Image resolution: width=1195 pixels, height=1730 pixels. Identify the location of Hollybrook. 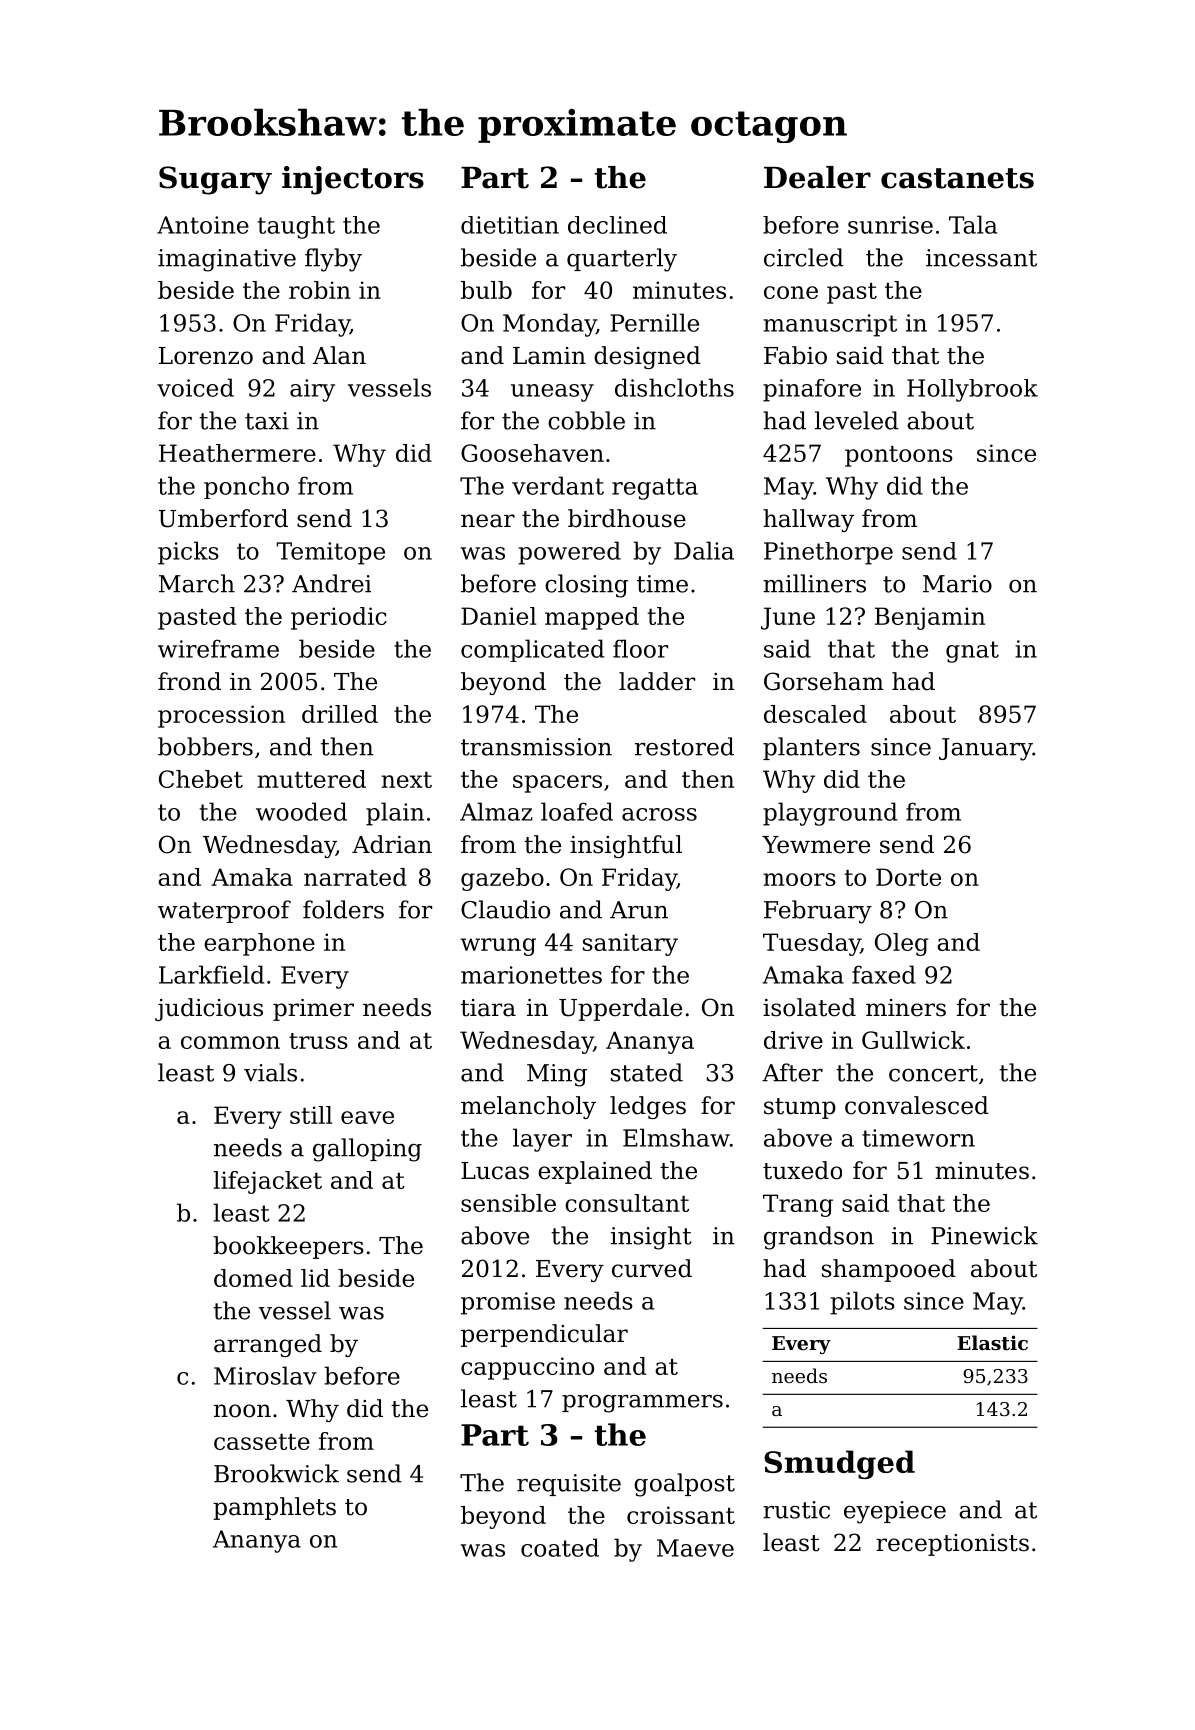
(972, 390).
